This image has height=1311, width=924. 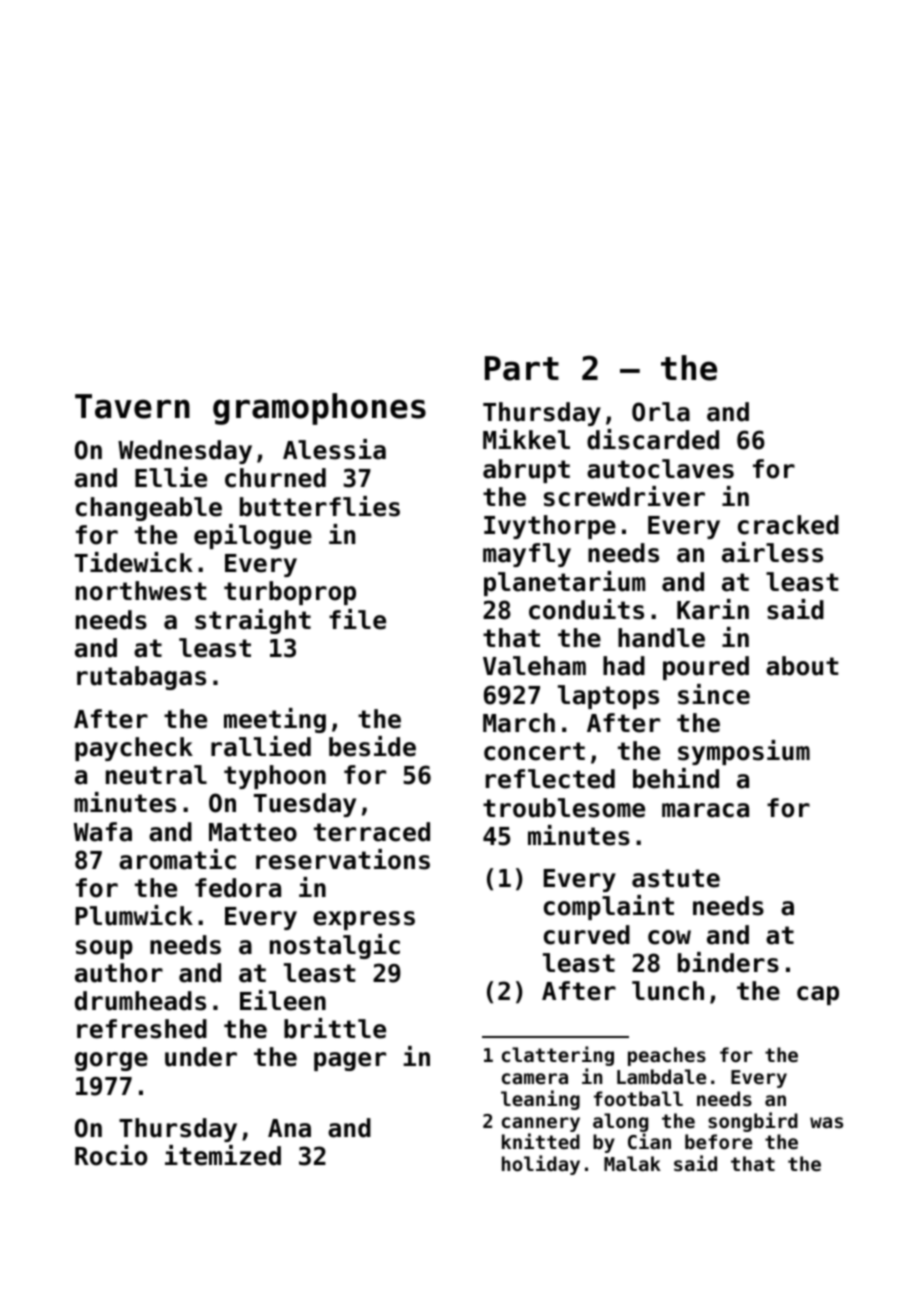 What do you see at coordinates (253, 621) in the image?
I see `straight` at bounding box center [253, 621].
